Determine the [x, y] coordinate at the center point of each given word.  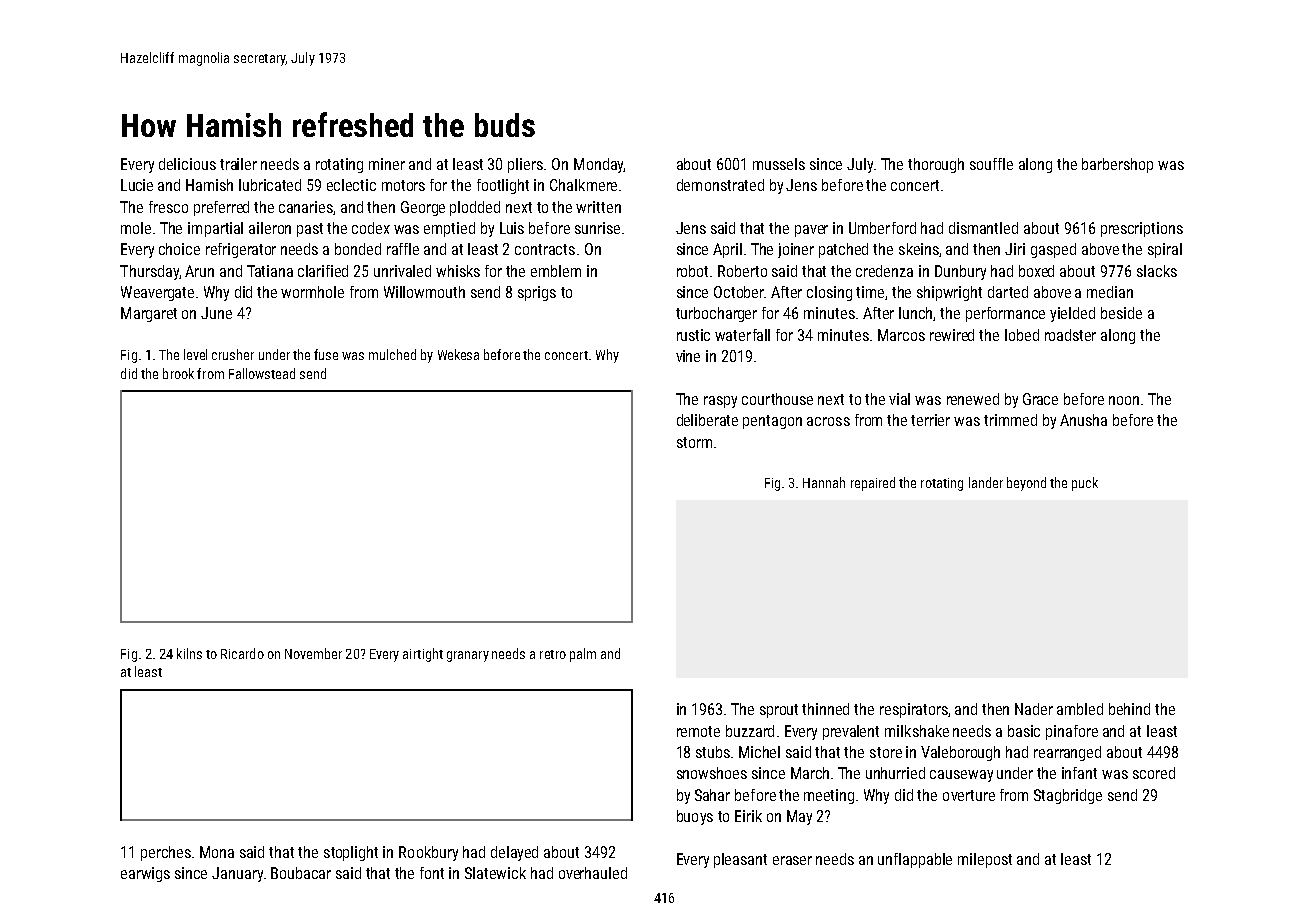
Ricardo [242, 653]
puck [1085, 484]
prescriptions [1142, 229]
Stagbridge [1068, 796]
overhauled [593, 873]
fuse [326, 354]
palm [583, 655]
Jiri [1015, 249]
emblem [556, 271]
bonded [358, 249]
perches [166, 853]
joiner [796, 250]
